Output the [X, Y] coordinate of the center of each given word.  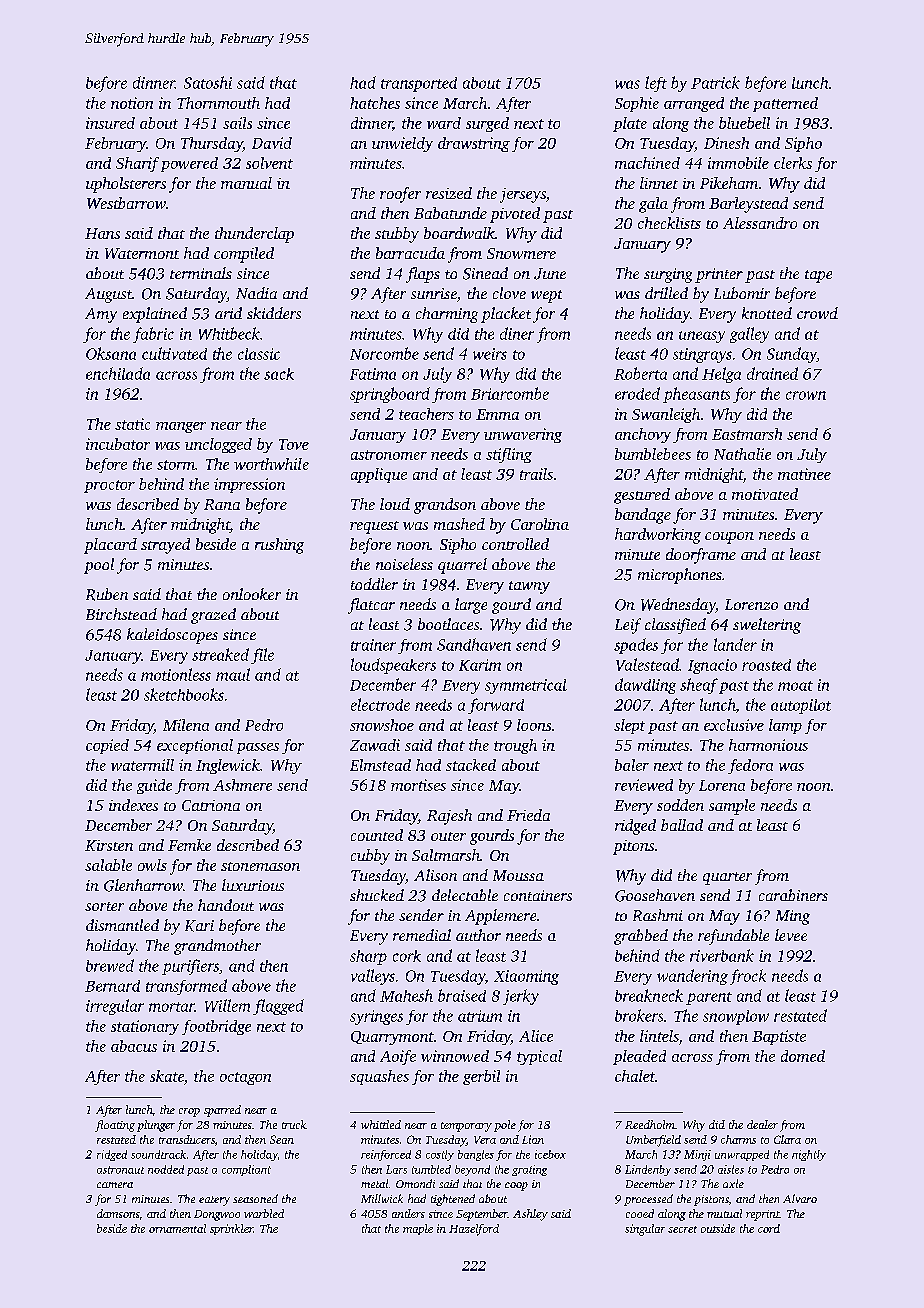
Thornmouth [218, 103]
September [482, 1215]
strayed [165, 546]
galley [749, 335]
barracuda [410, 253]
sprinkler [231, 1229]
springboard [390, 395]
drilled [666, 293]
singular [645, 1230]
